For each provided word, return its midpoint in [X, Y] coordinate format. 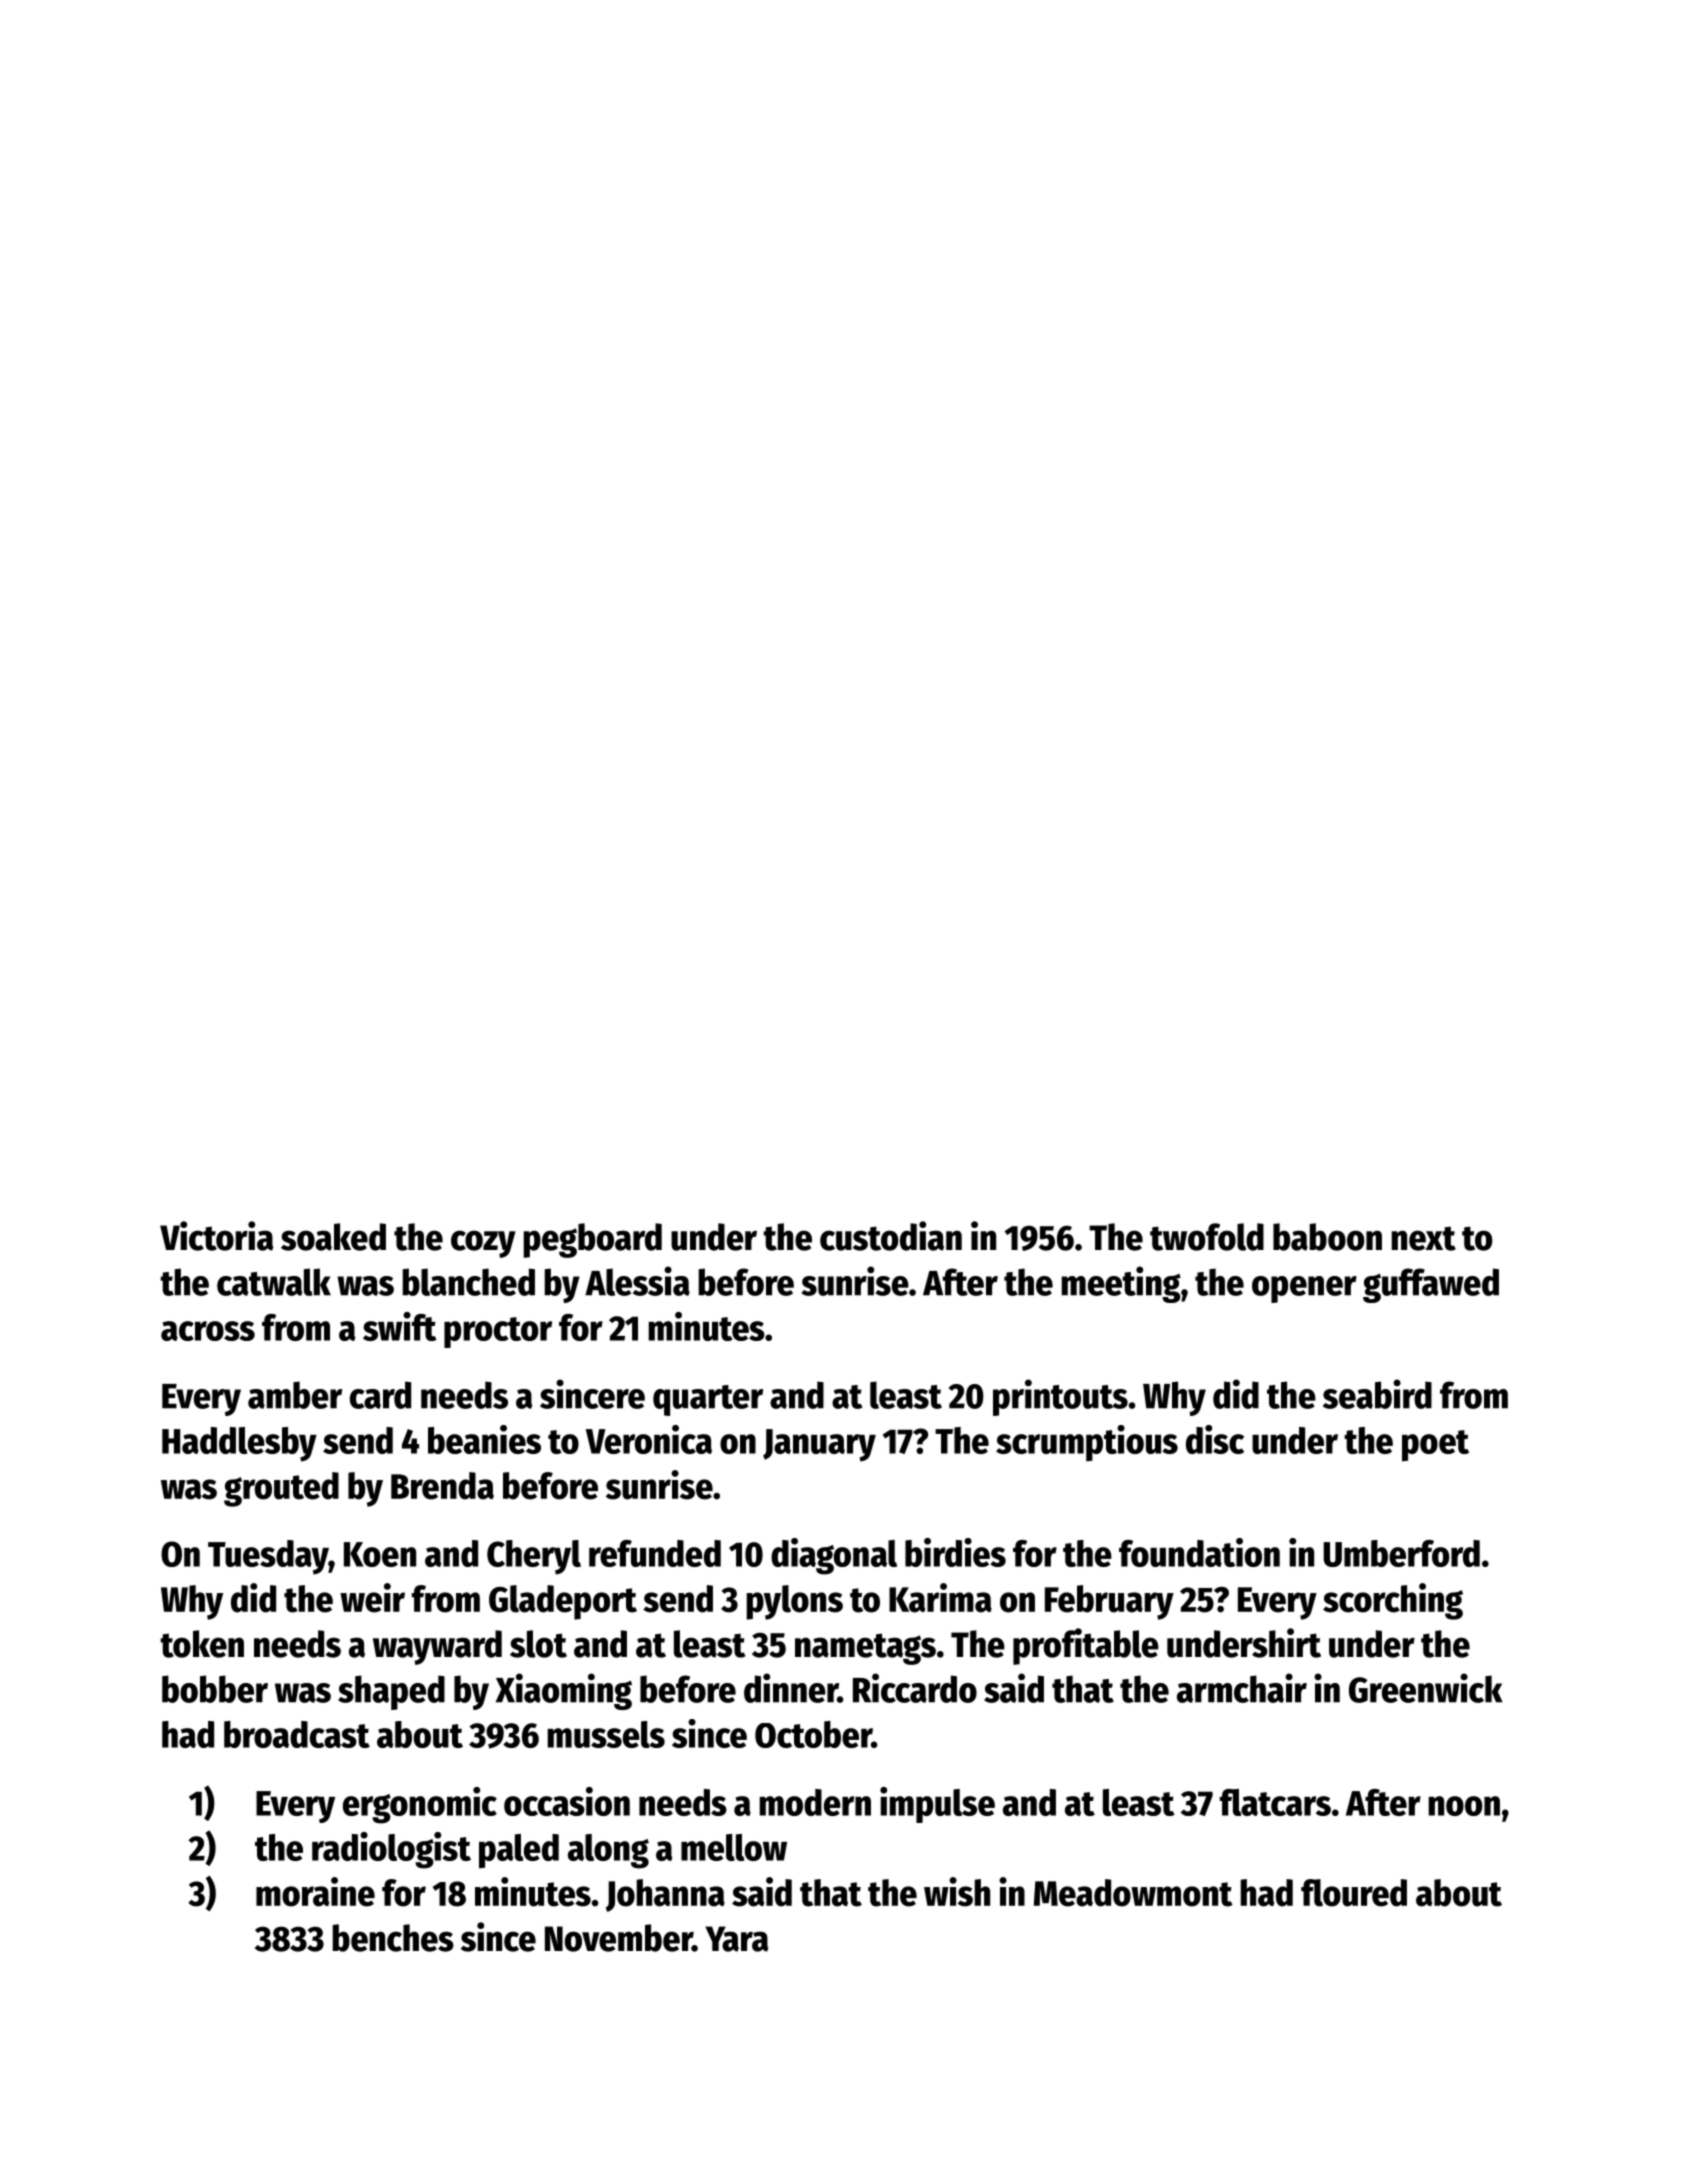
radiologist [391, 1850]
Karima [940, 1598]
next [1423, 1238]
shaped [391, 1692]
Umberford [1401, 1553]
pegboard [592, 1240]
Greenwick [1426, 1688]
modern [815, 1802]
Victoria [216, 1236]
